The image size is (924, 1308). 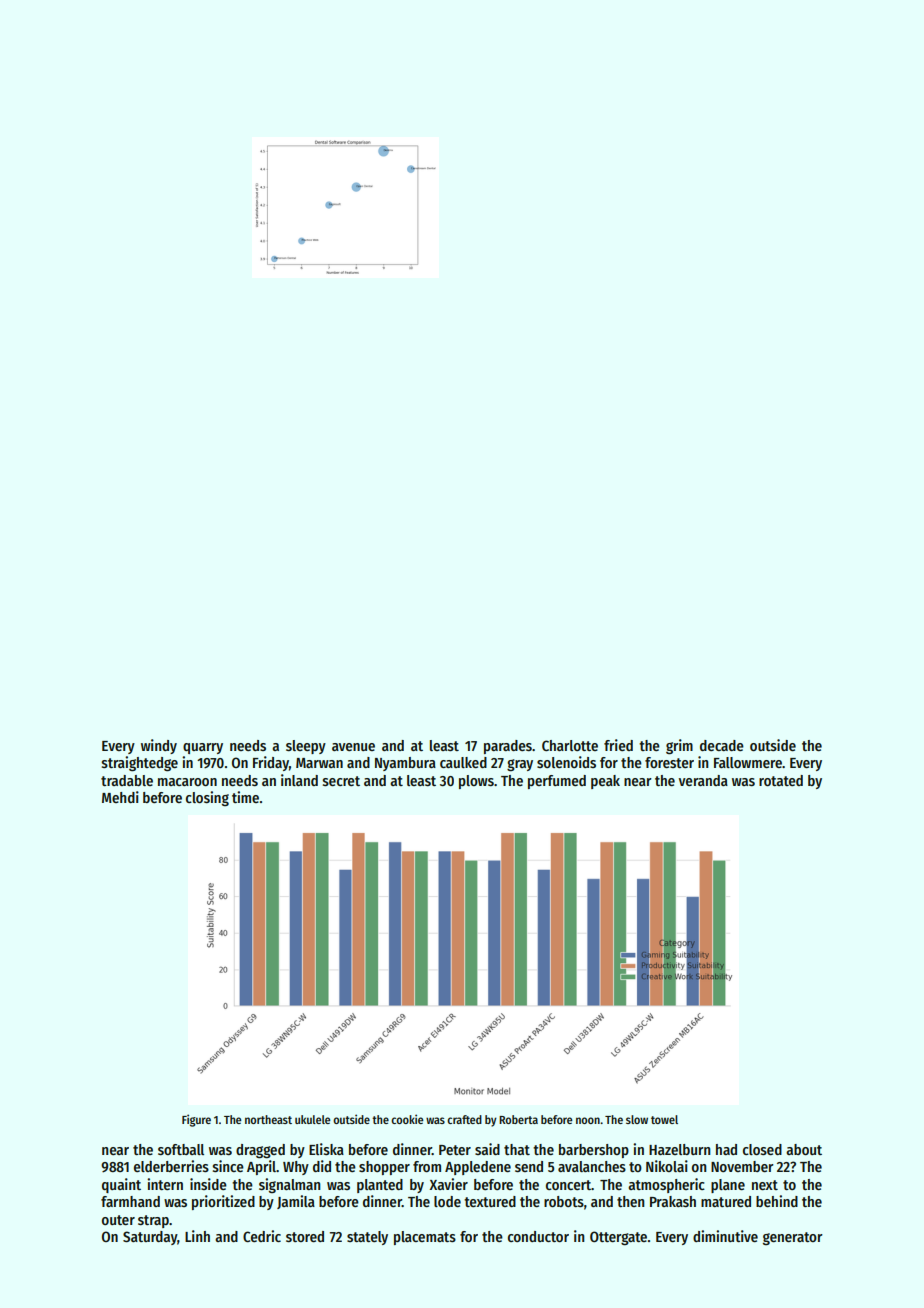 I want to click on towel, so click(x=664, y=1119).
